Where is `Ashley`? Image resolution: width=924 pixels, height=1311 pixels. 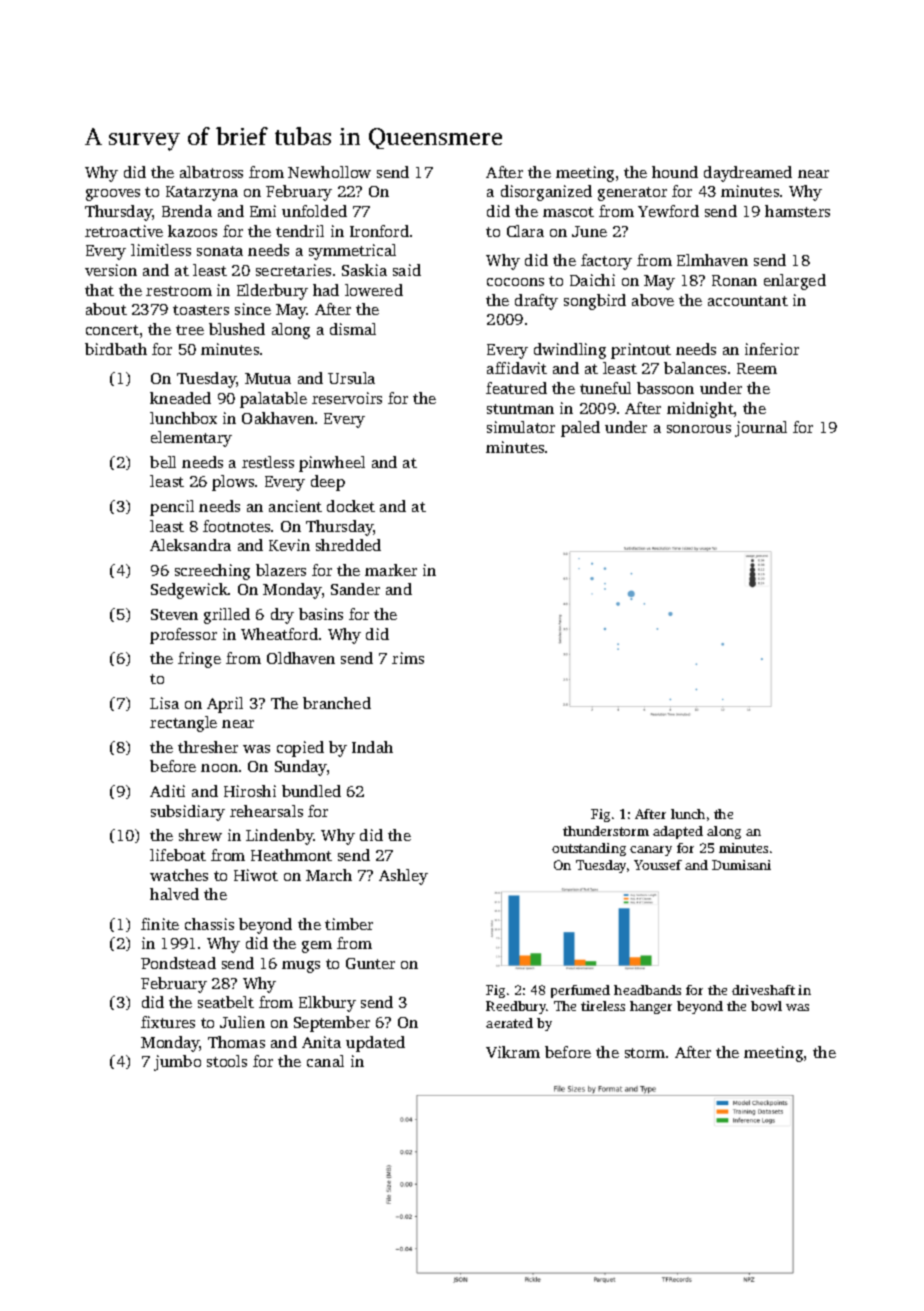
Ashley is located at coordinates (403, 877).
